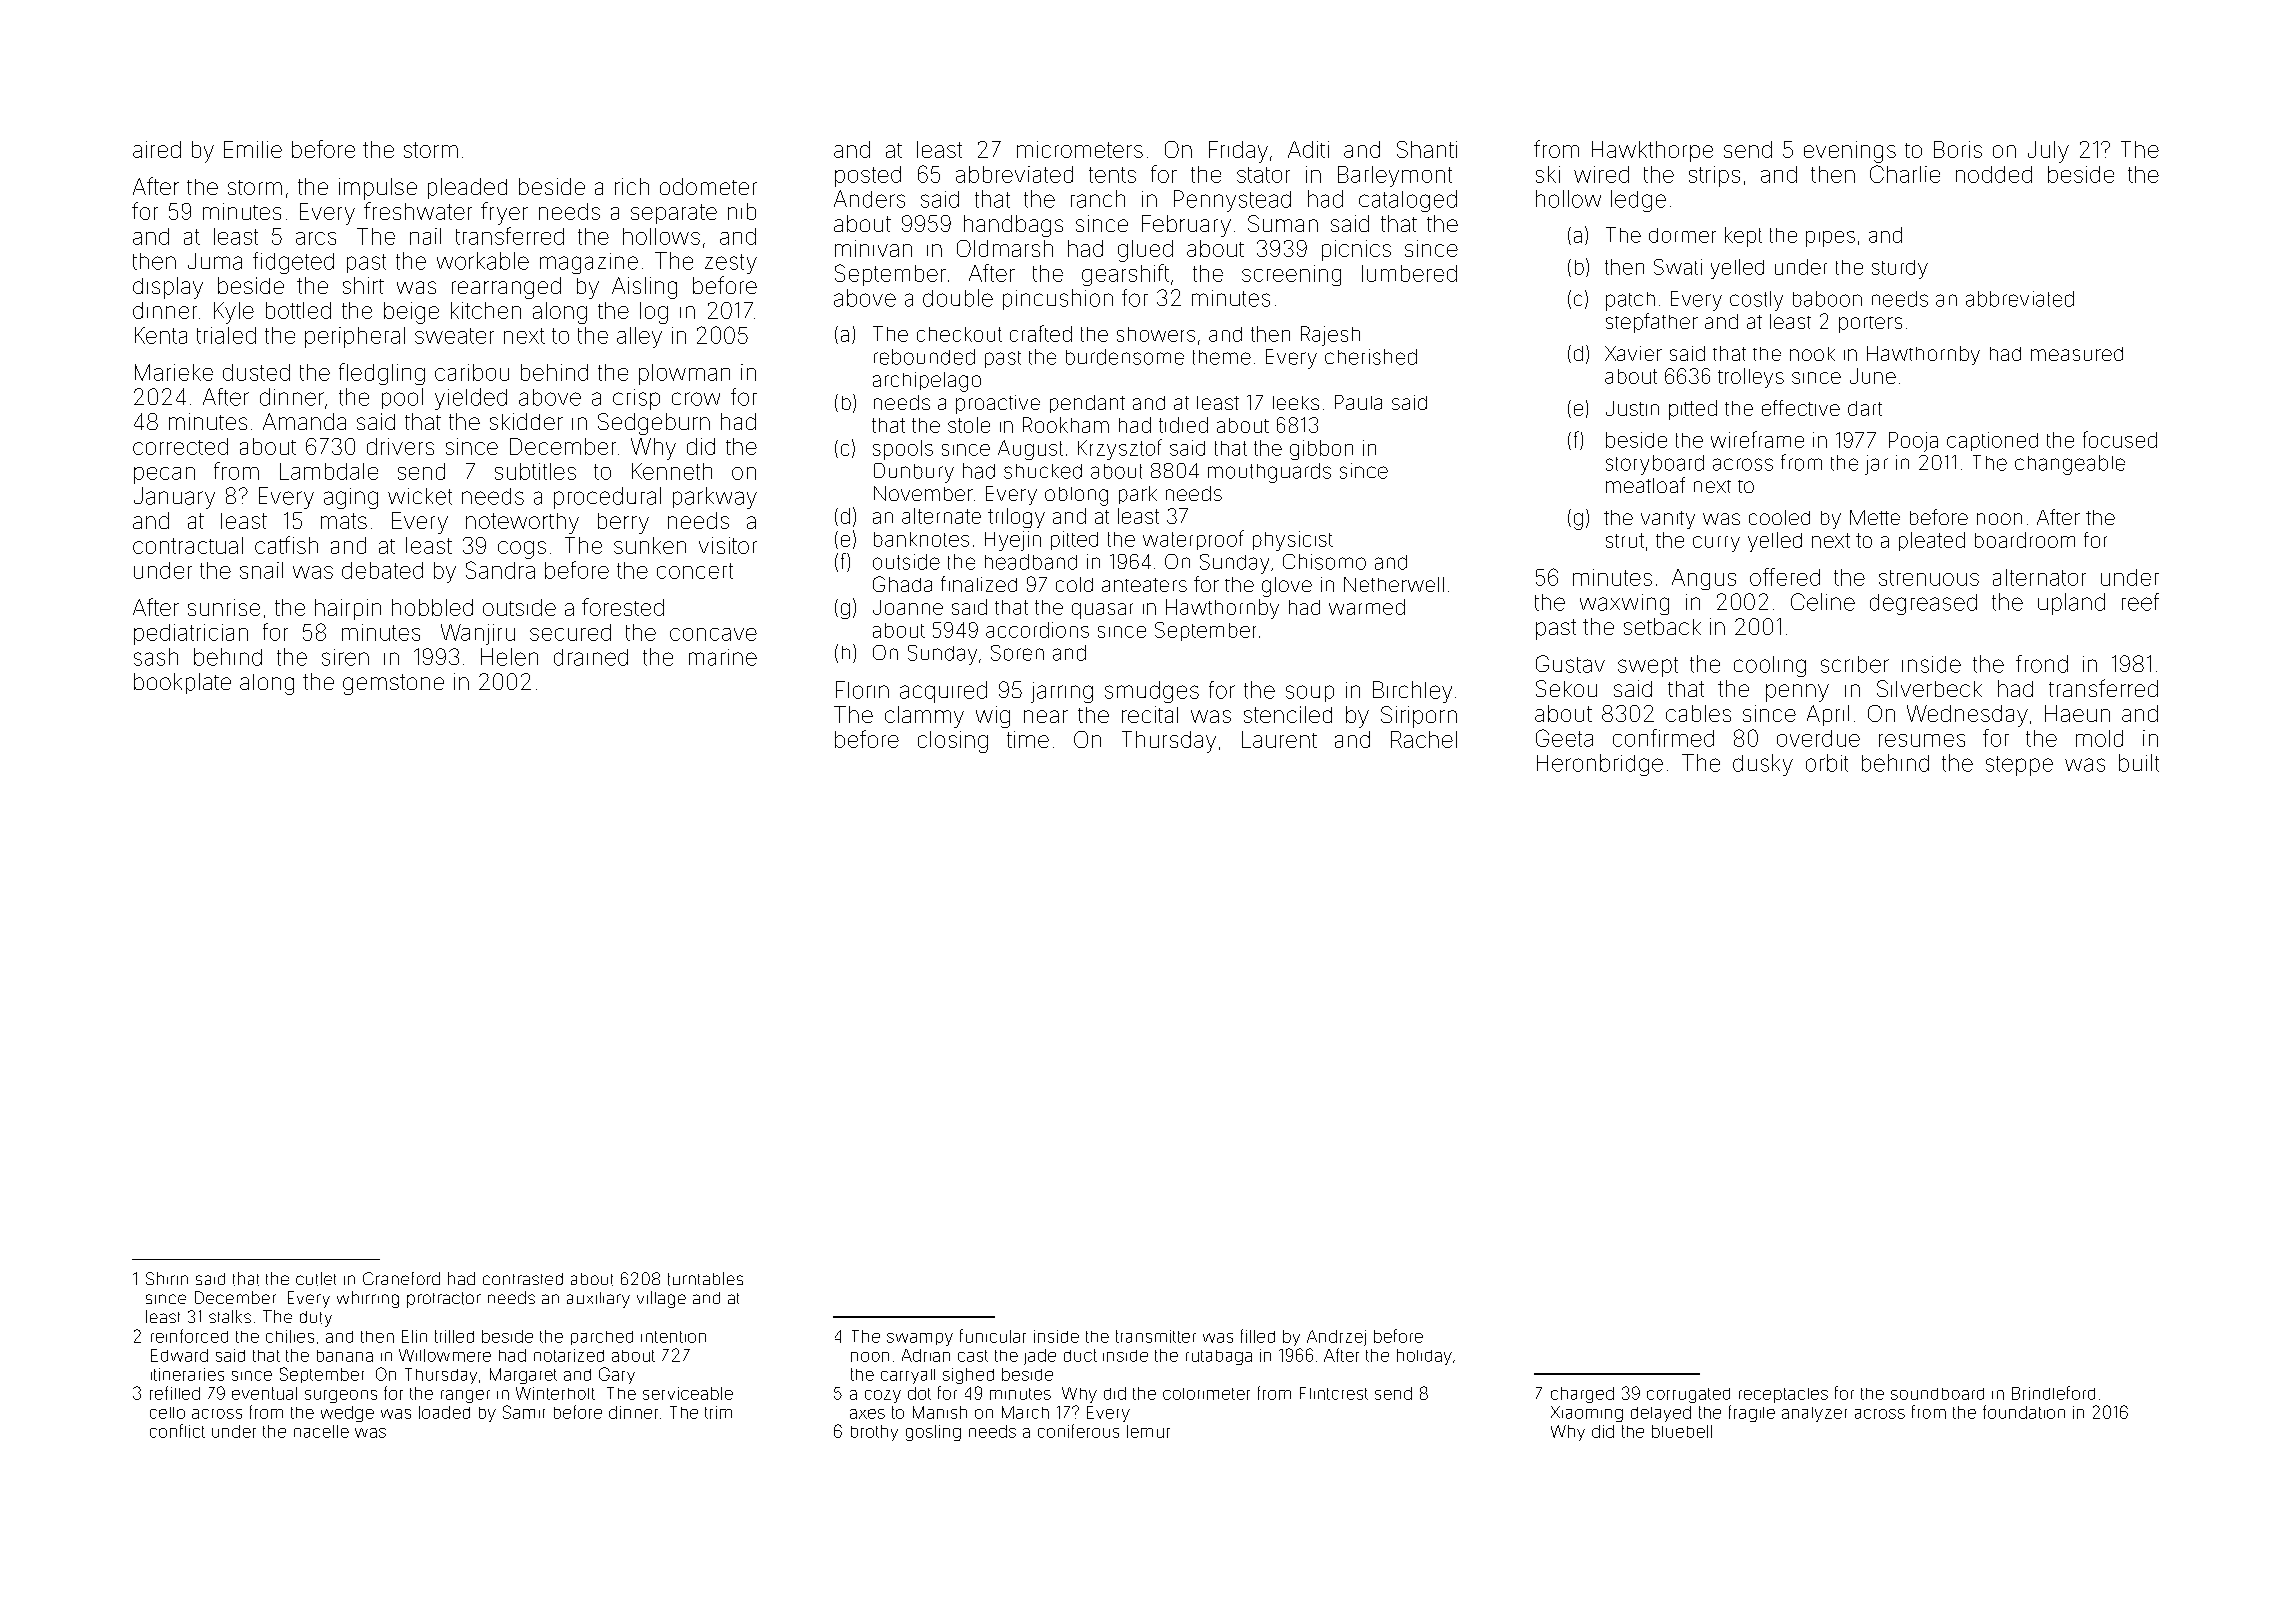 This screenshot has height=1620, width=2292. Describe the element at coordinates (1028, 739) in the screenshot. I see `time` at that location.
